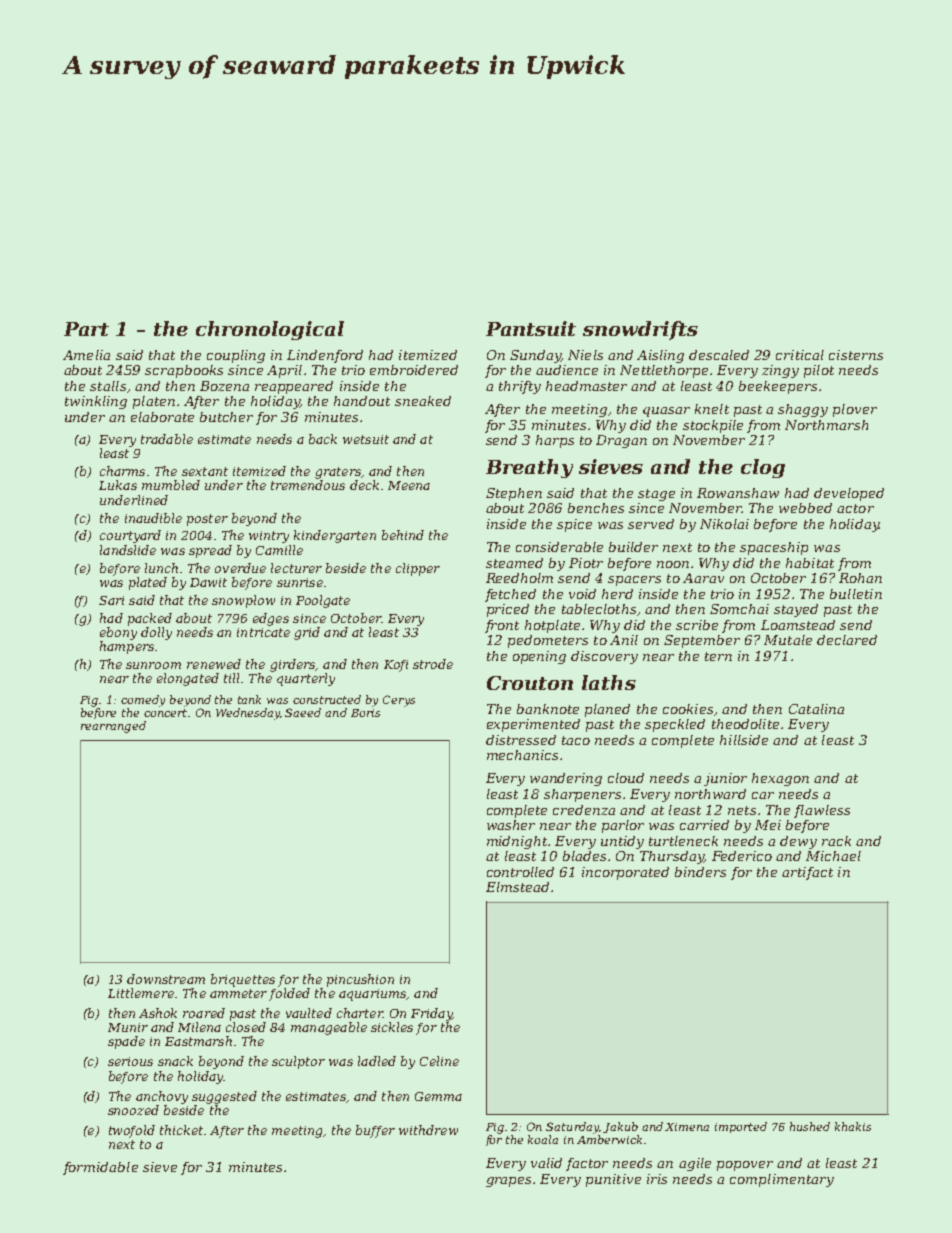 Image resolution: width=952 pixels, height=1233 pixels. I want to click on twofold, so click(132, 1131).
